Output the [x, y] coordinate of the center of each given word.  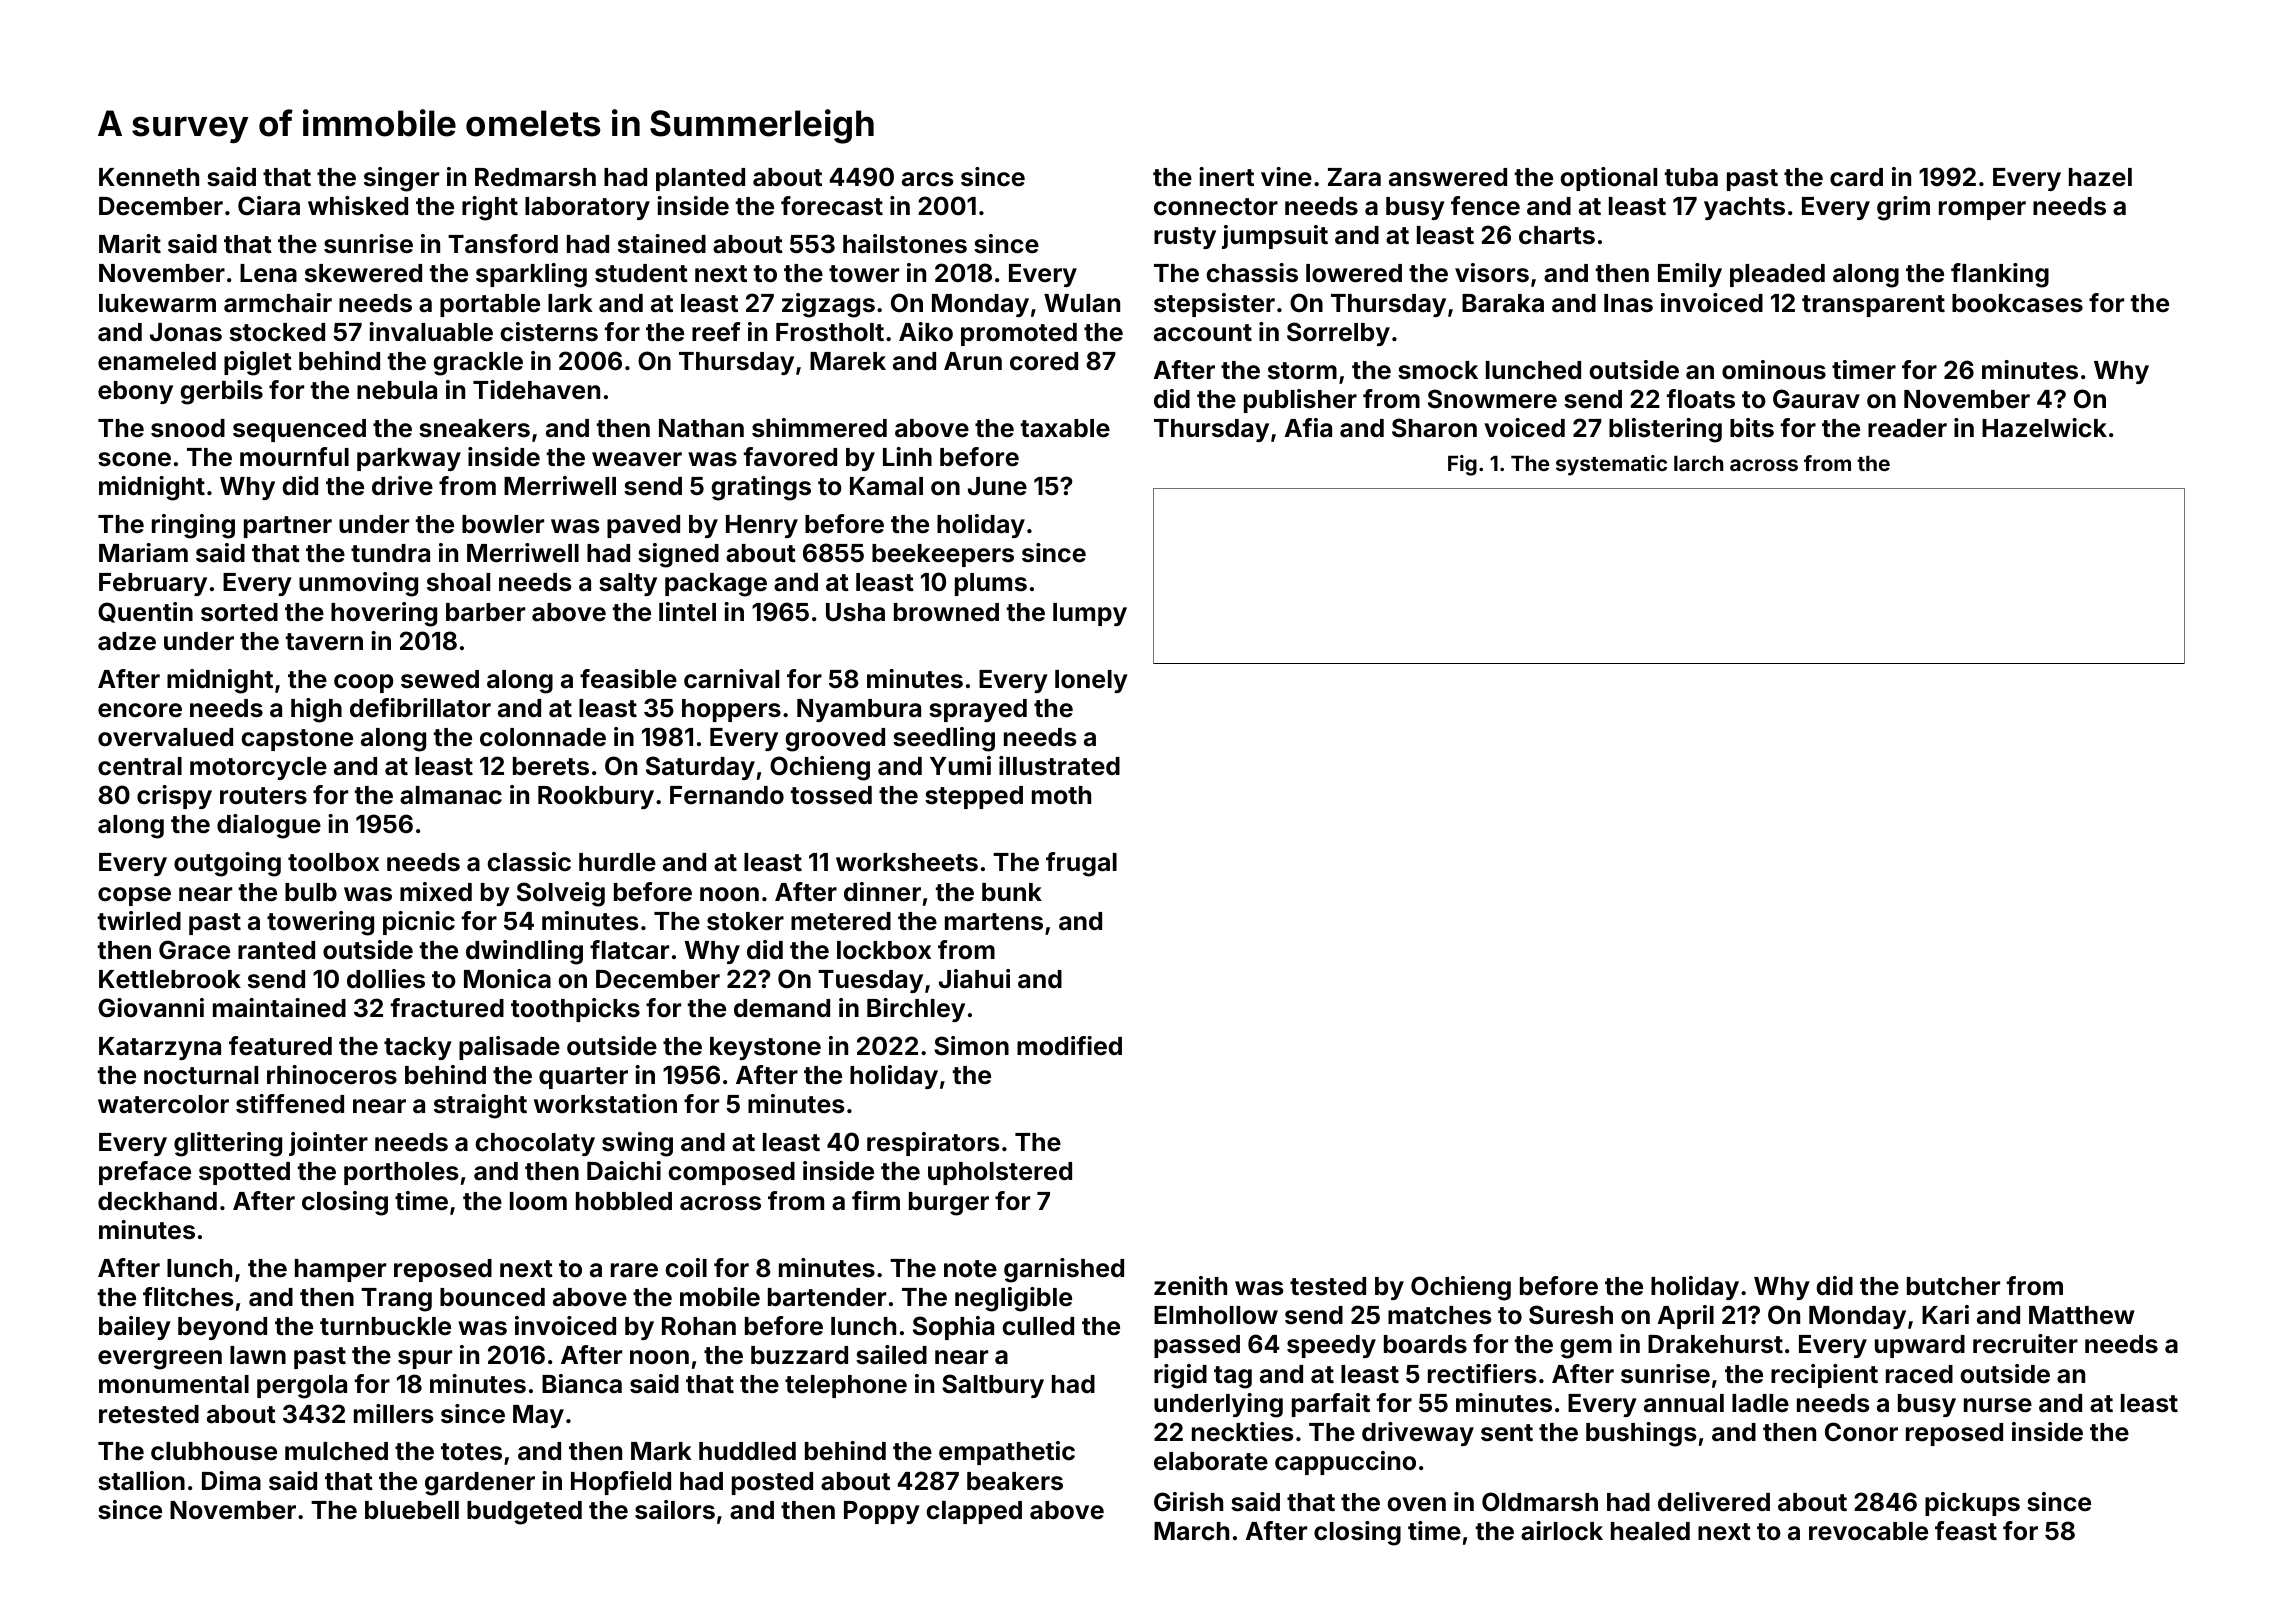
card [1856, 177]
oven [1416, 1504]
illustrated [1059, 766]
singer [401, 179]
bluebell [412, 1510]
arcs [928, 179]
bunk [1012, 892]
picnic [419, 923]
